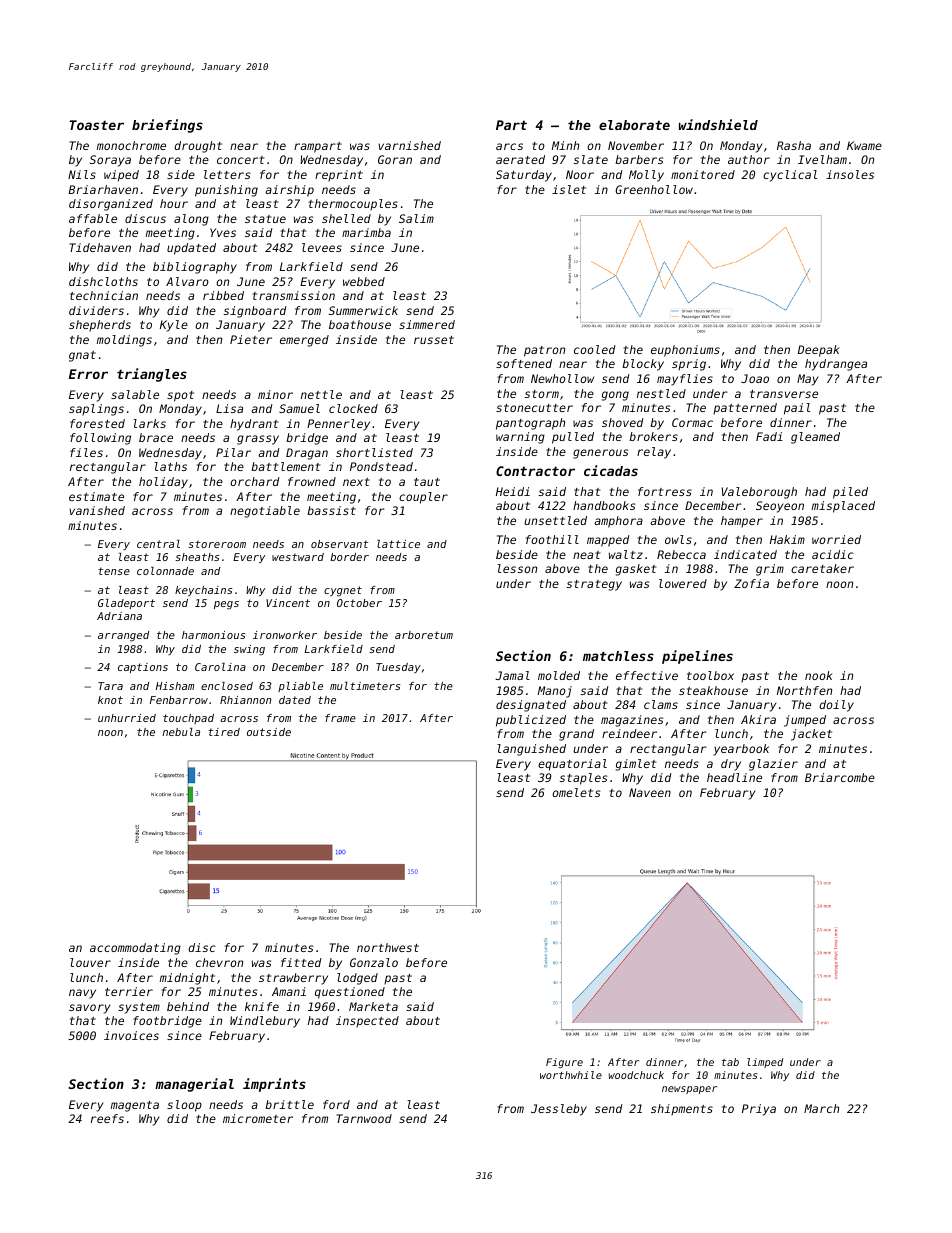 The height and width of the screenshot is (1233, 952). Describe the element at coordinates (513, 491) in the screenshot. I see `Heidi` at that location.
